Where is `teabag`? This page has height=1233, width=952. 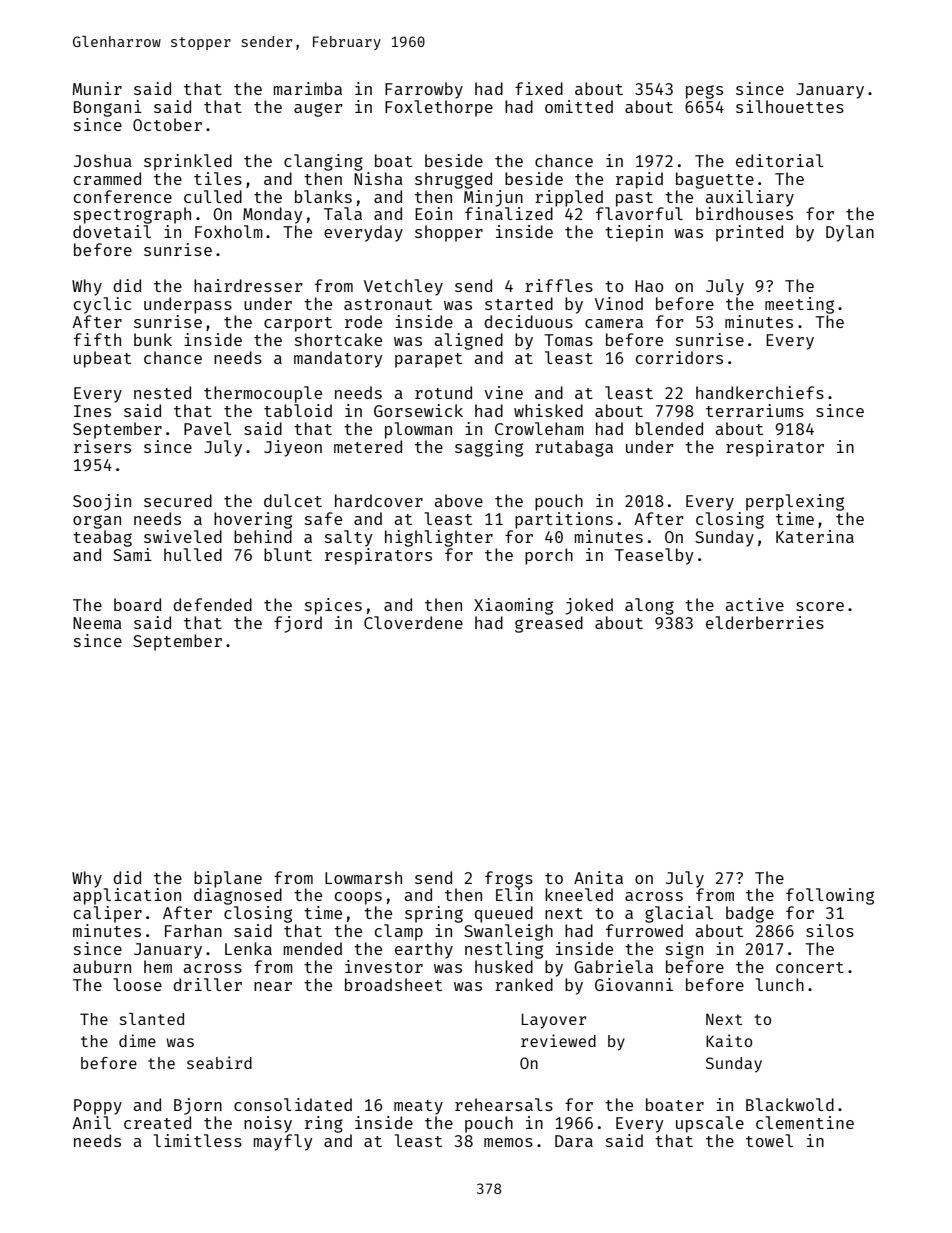 teabag is located at coordinates (102, 538).
